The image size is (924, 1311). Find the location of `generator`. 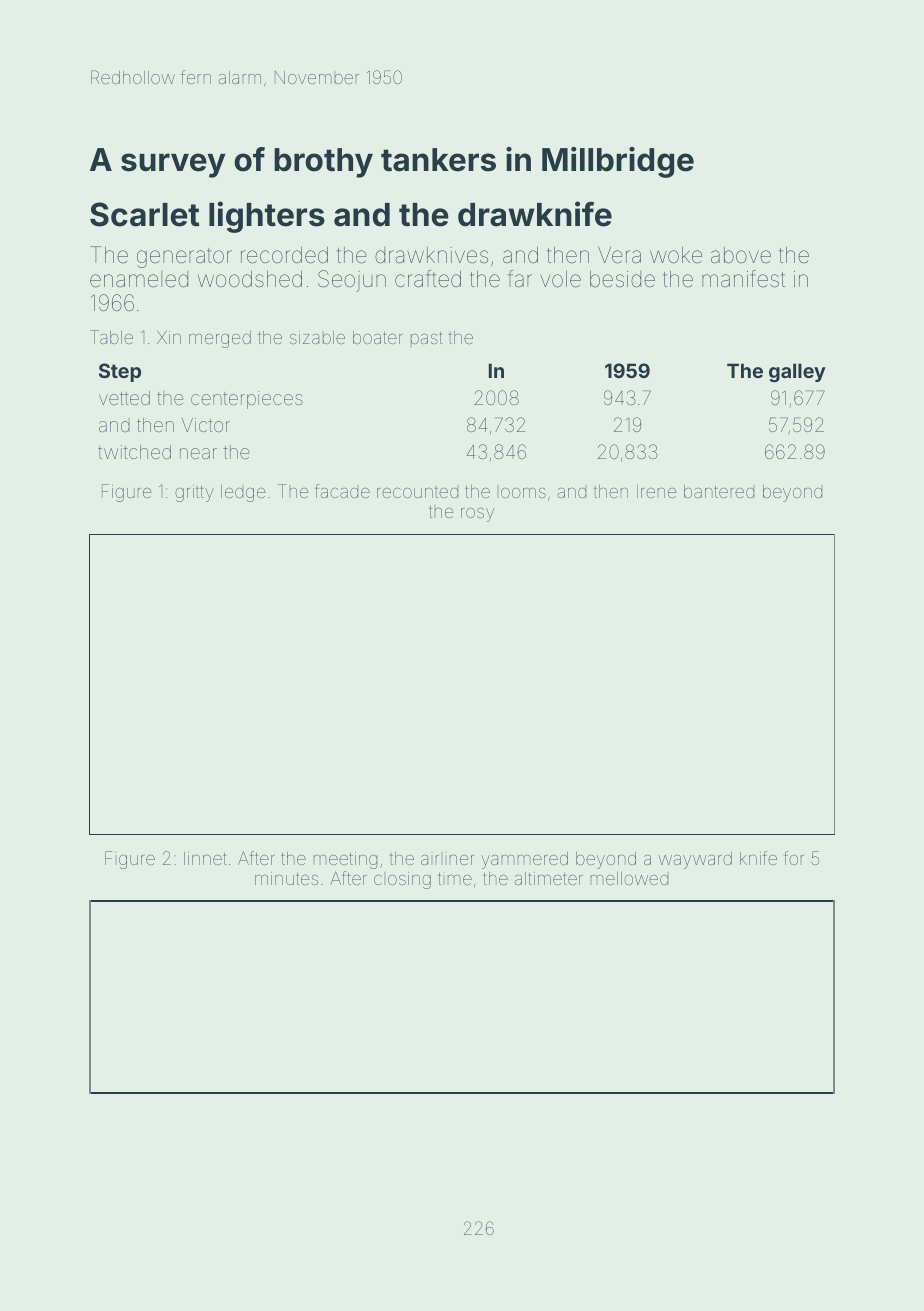

generator is located at coordinates (184, 258).
